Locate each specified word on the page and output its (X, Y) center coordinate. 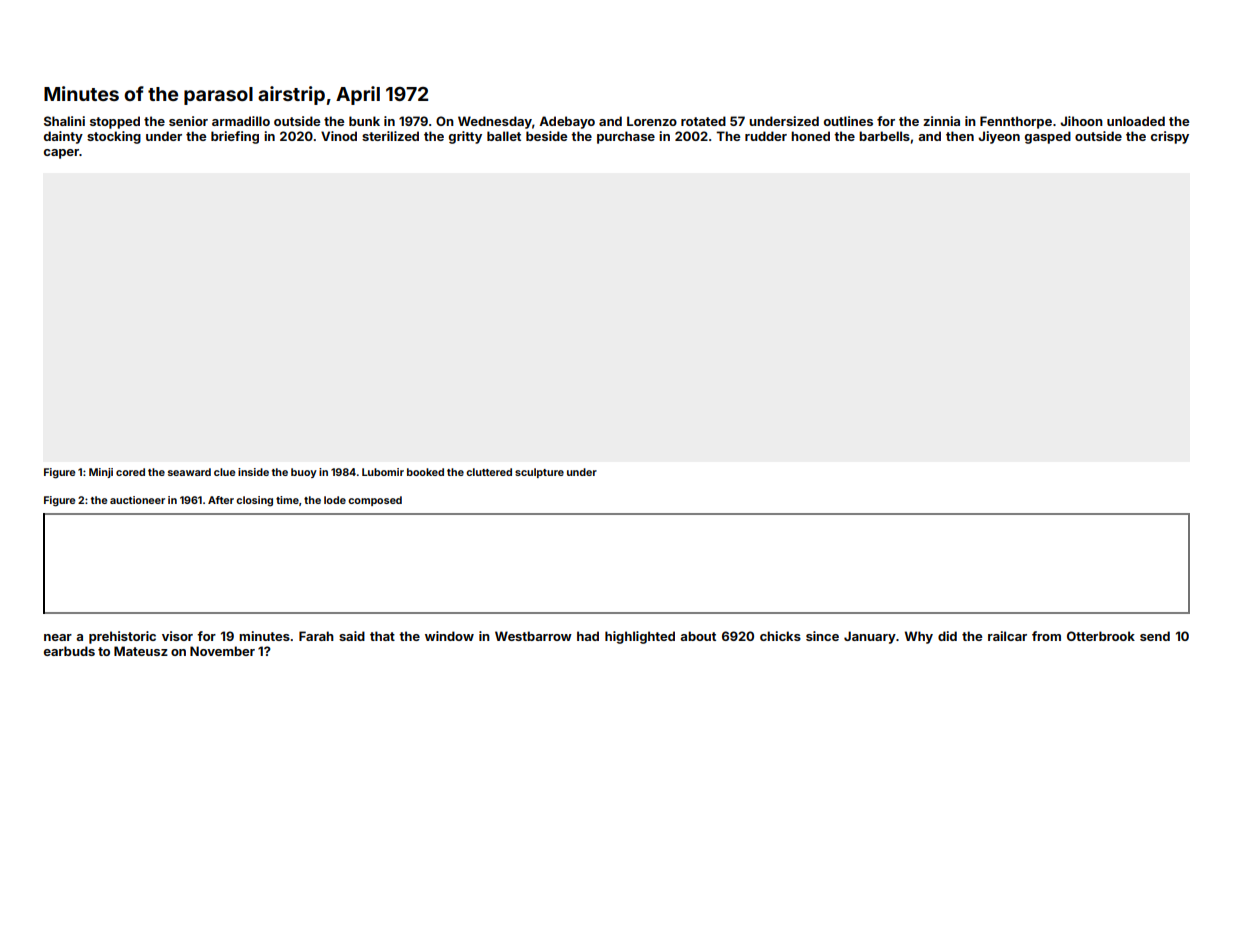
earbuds (69, 651)
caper (61, 154)
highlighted (640, 637)
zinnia (941, 121)
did (947, 636)
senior (188, 121)
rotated (703, 121)
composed (375, 501)
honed (810, 136)
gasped (1048, 137)
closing (254, 501)
